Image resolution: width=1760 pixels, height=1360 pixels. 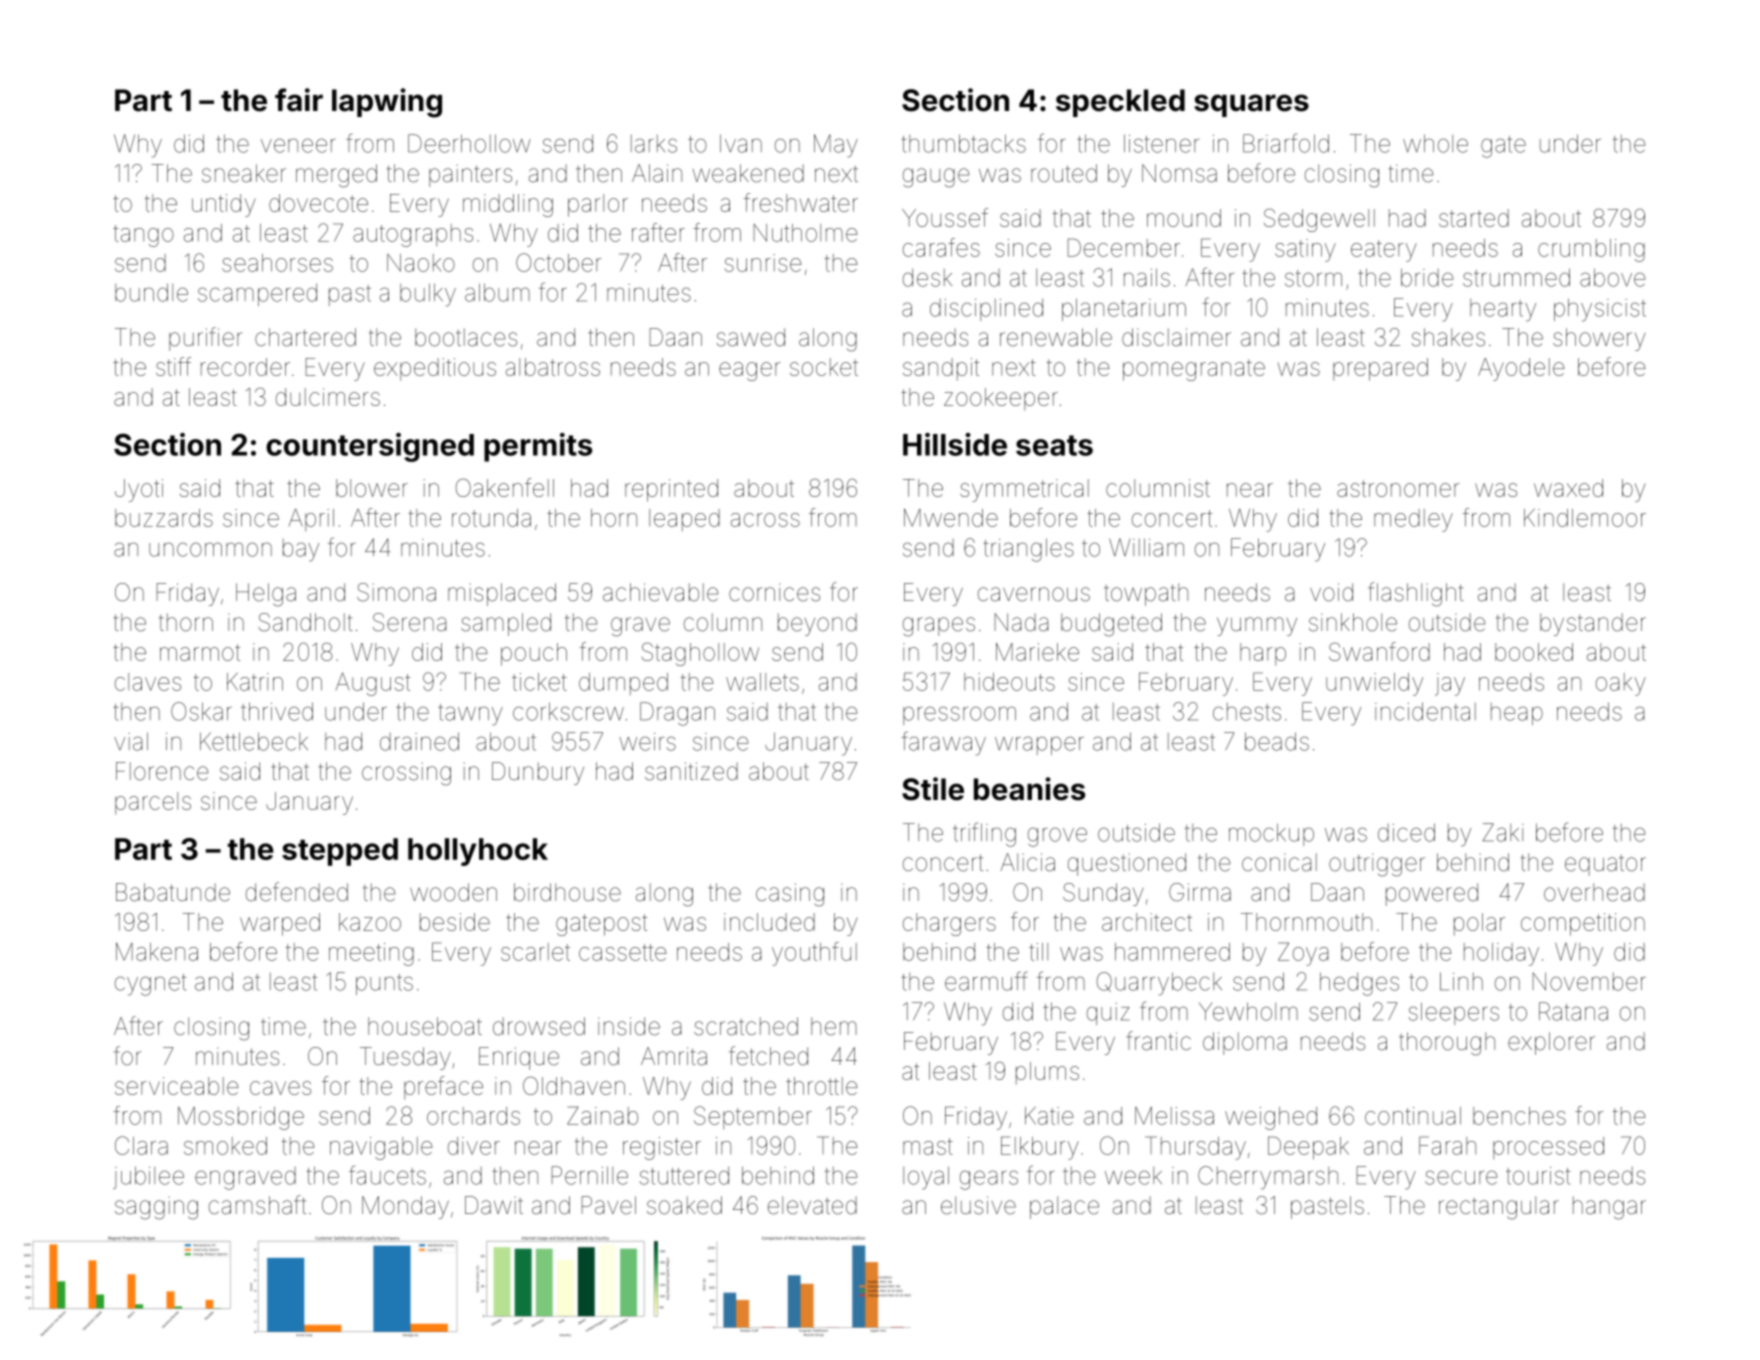 I want to click on scarlet, so click(x=535, y=952).
